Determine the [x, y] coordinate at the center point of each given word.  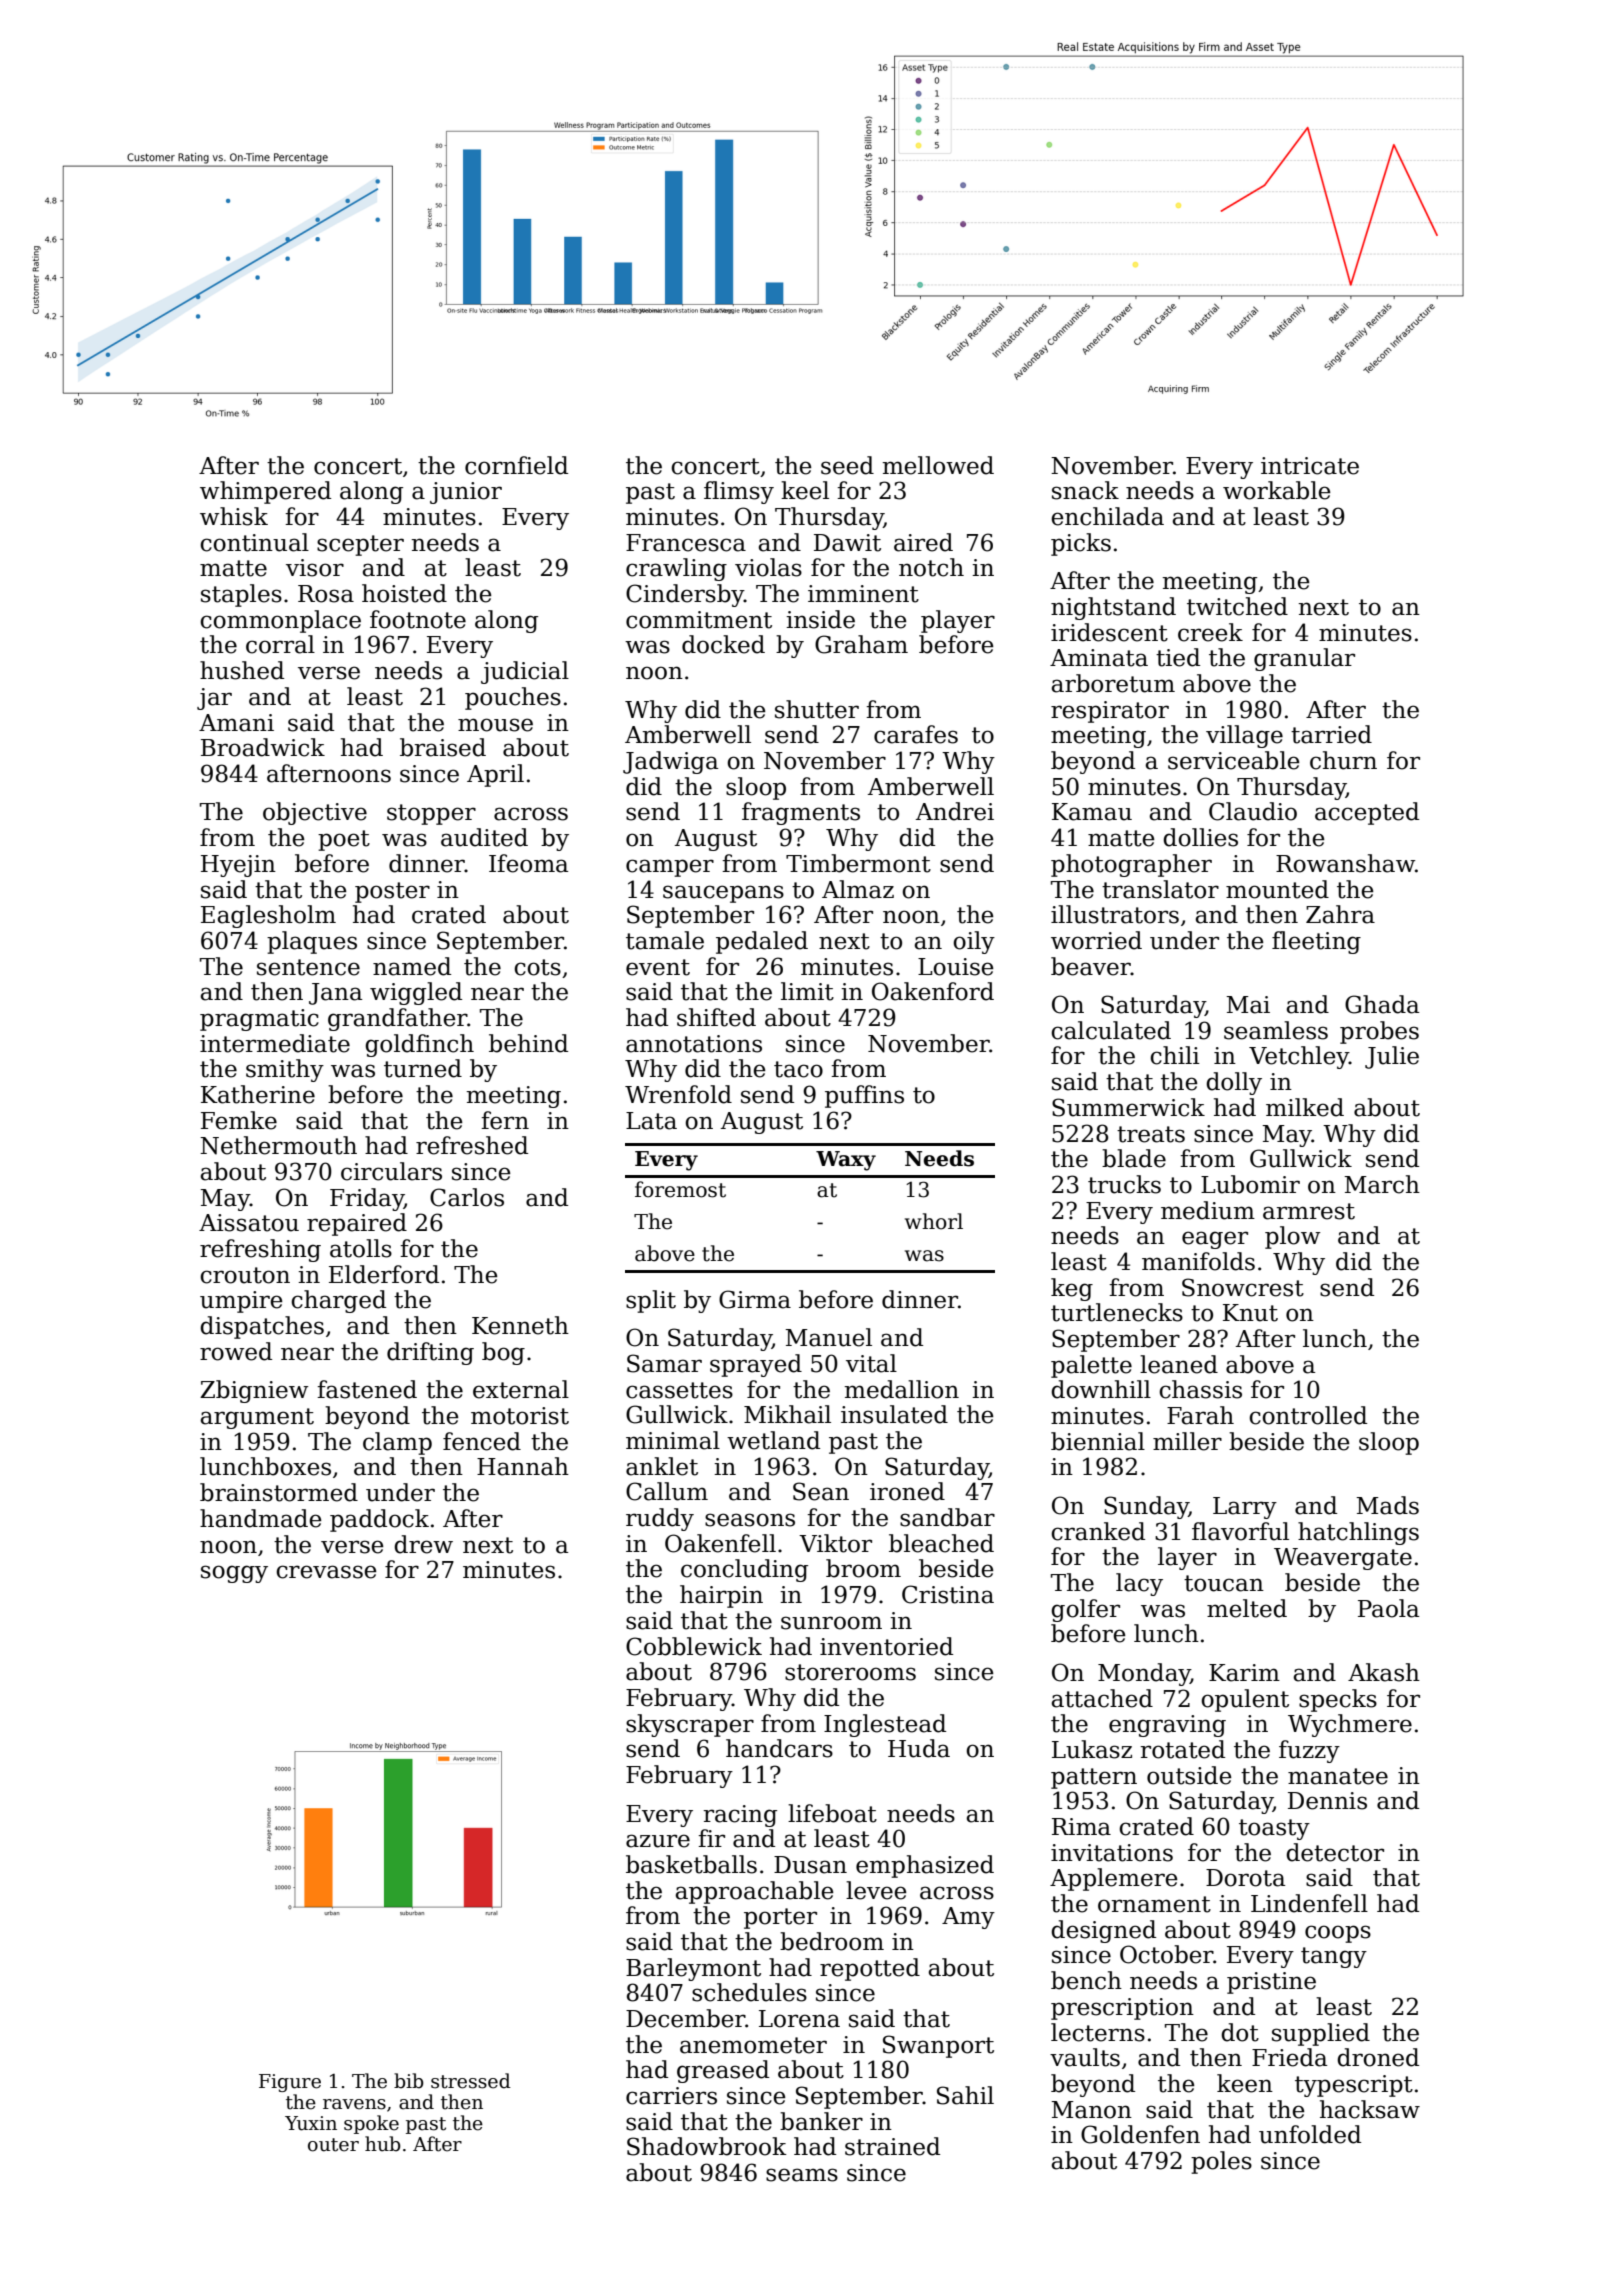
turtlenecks [1117, 1312]
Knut [1250, 1313]
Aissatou [249, 1223]
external [521, 1389]
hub [383, 2144]
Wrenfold [678, 1094]
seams [802, 2175]
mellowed [938, 465]
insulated [894, 1414]
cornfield [516, 465]
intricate [1310, 466]
